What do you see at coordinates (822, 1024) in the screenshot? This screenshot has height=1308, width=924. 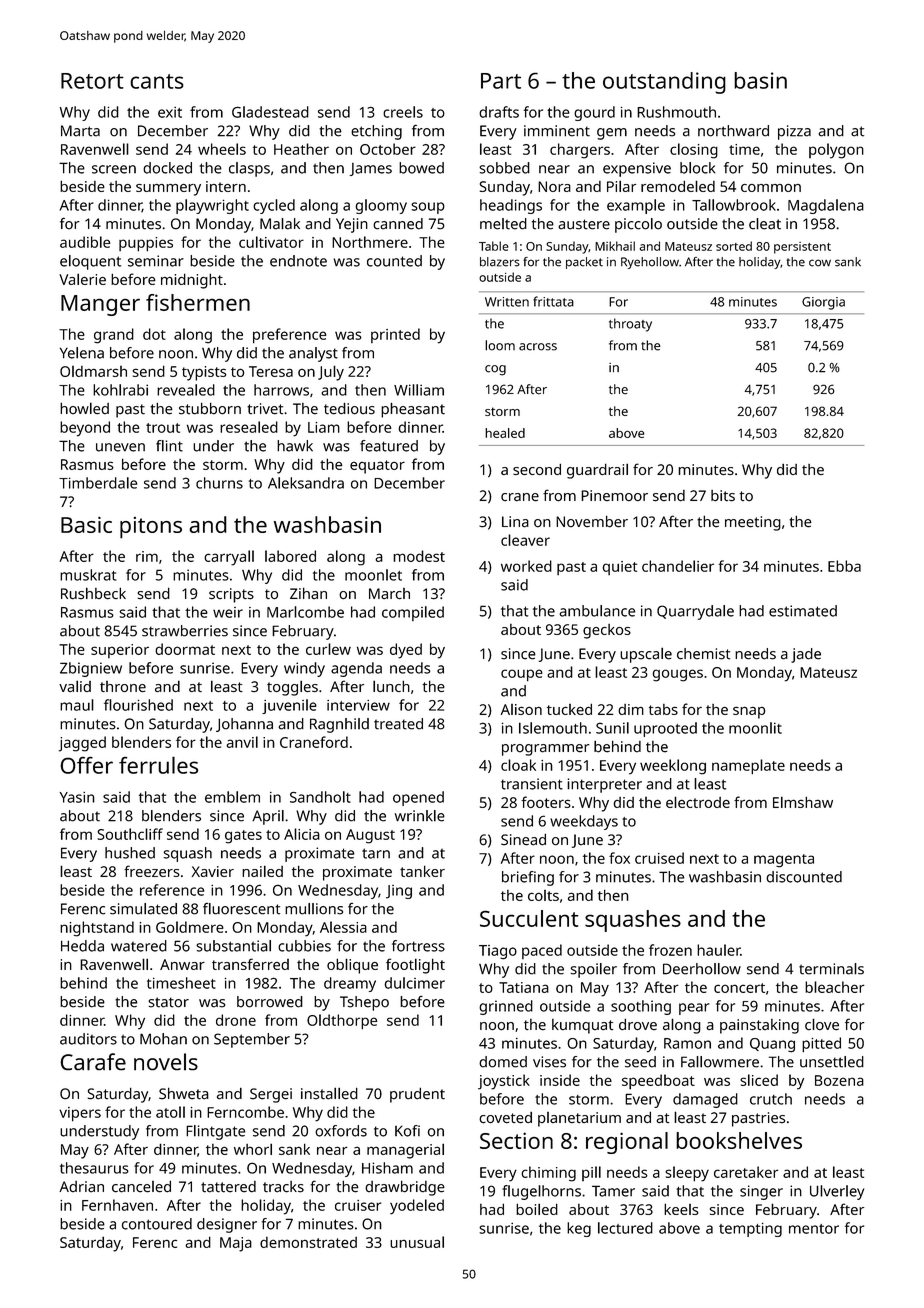 I see `clove` at bounding box center [822, 1024].
